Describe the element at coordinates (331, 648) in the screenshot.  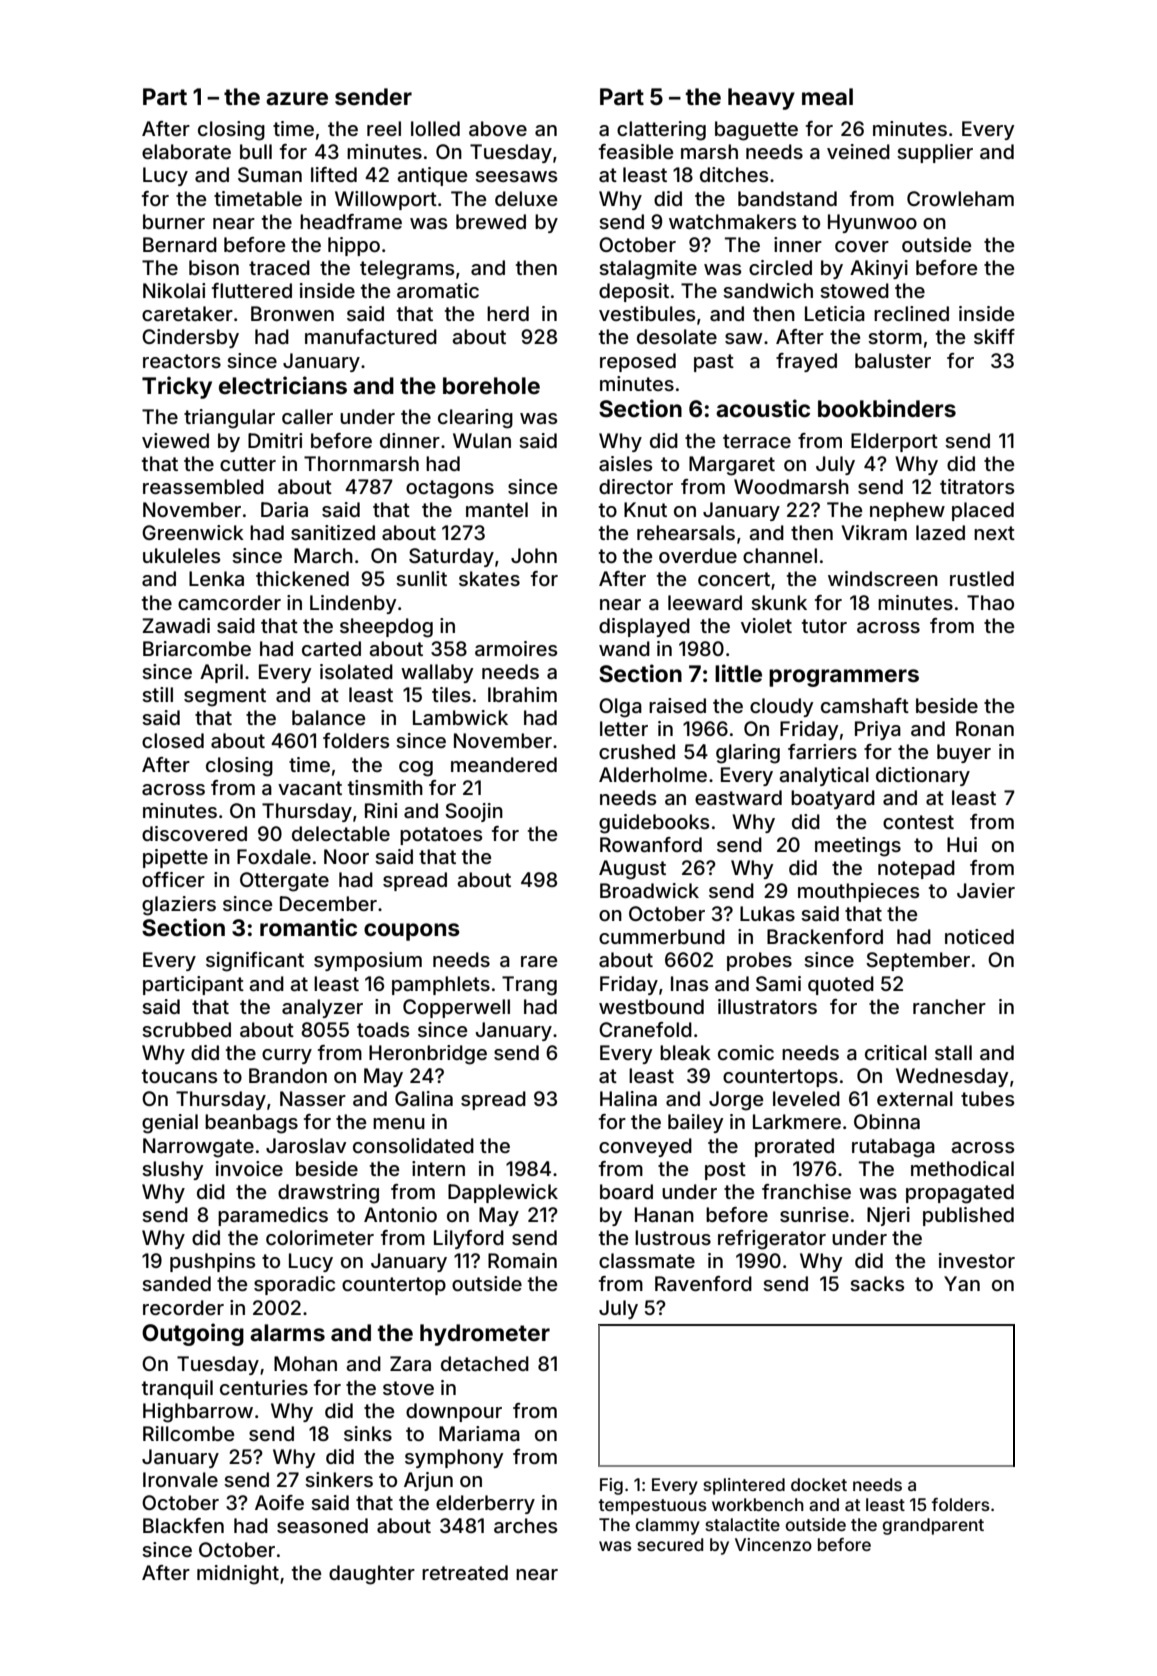
I see `carted` at that location.
